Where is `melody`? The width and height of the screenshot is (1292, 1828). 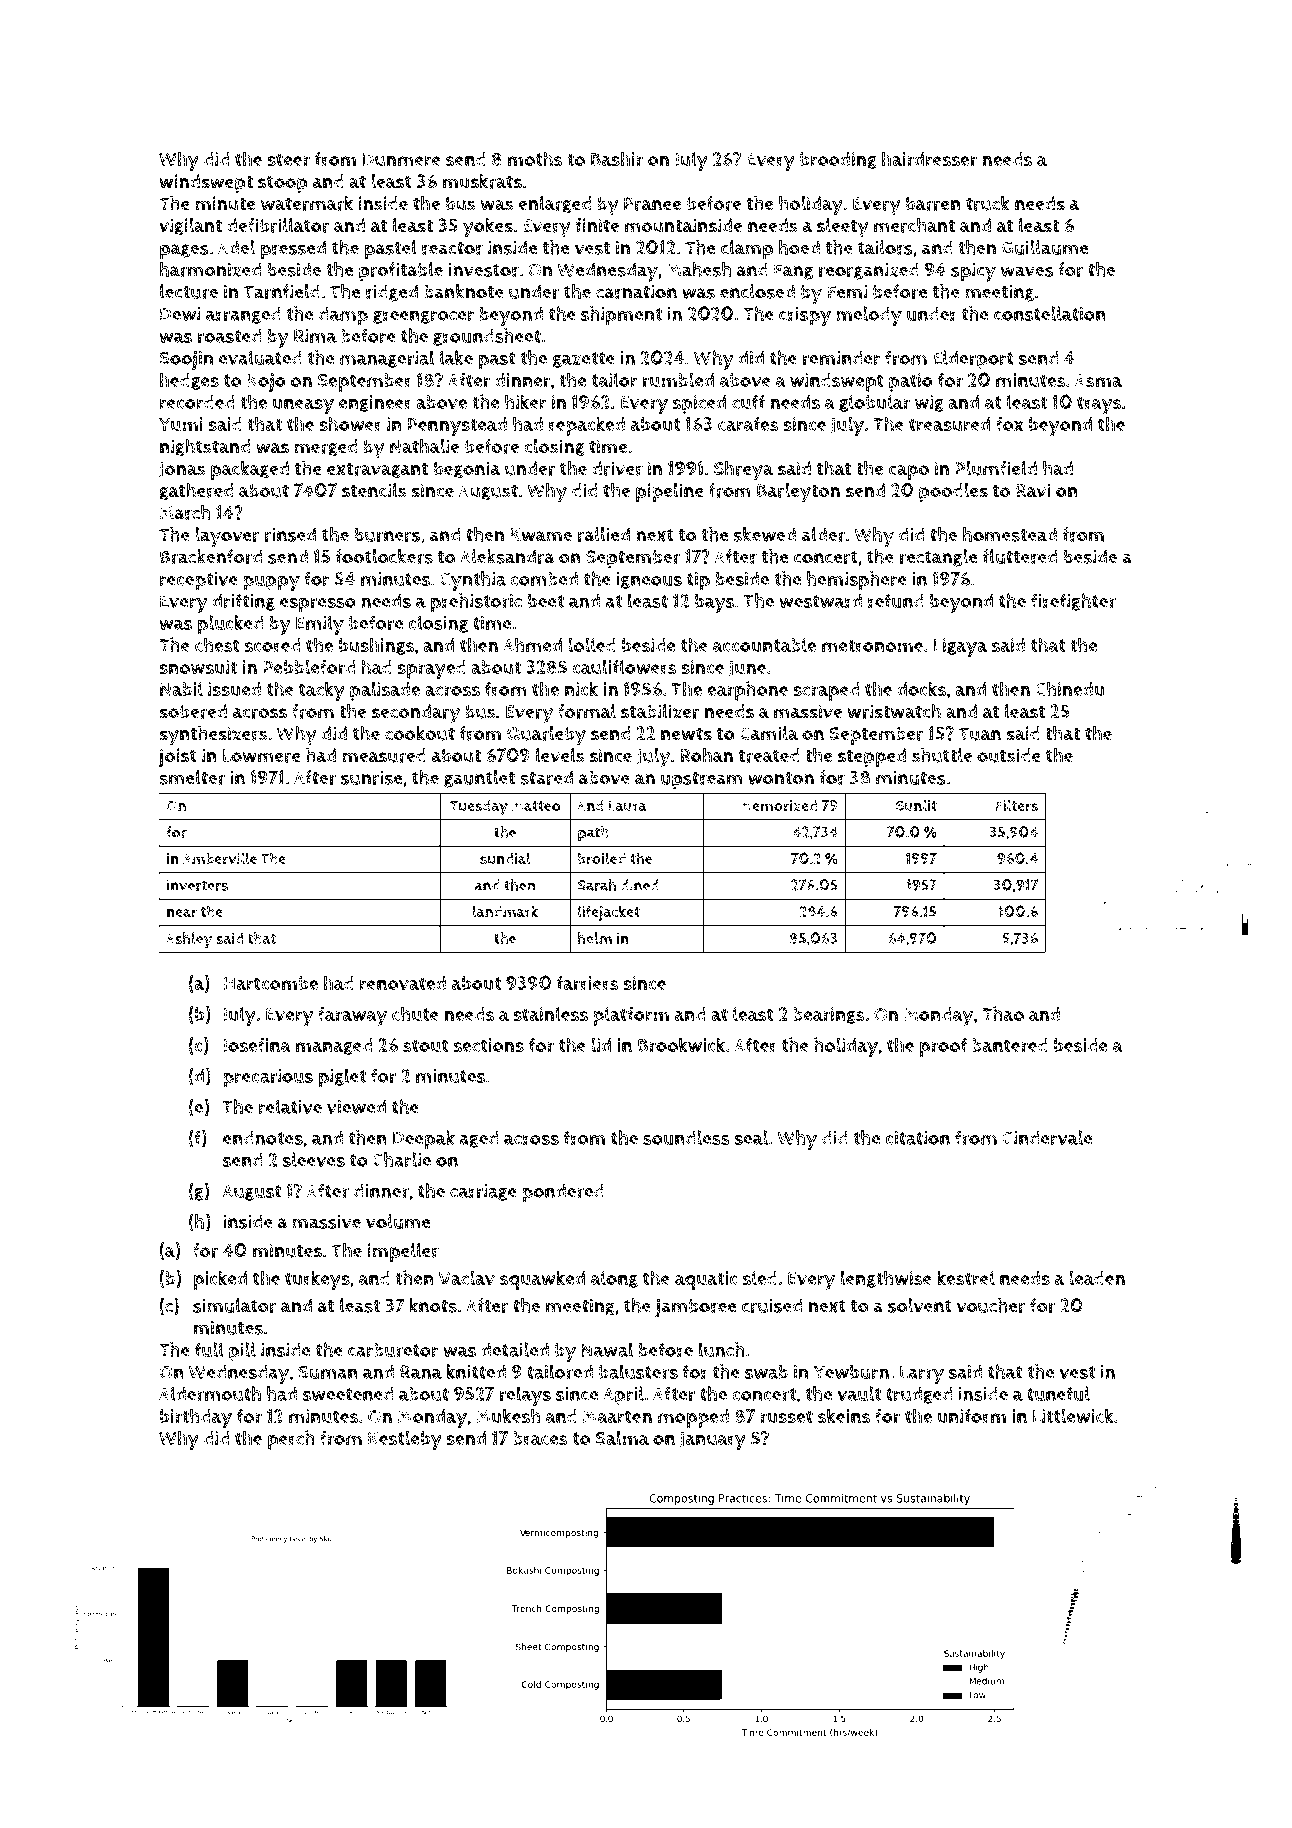
melody is located at coordinates (869, 316).
